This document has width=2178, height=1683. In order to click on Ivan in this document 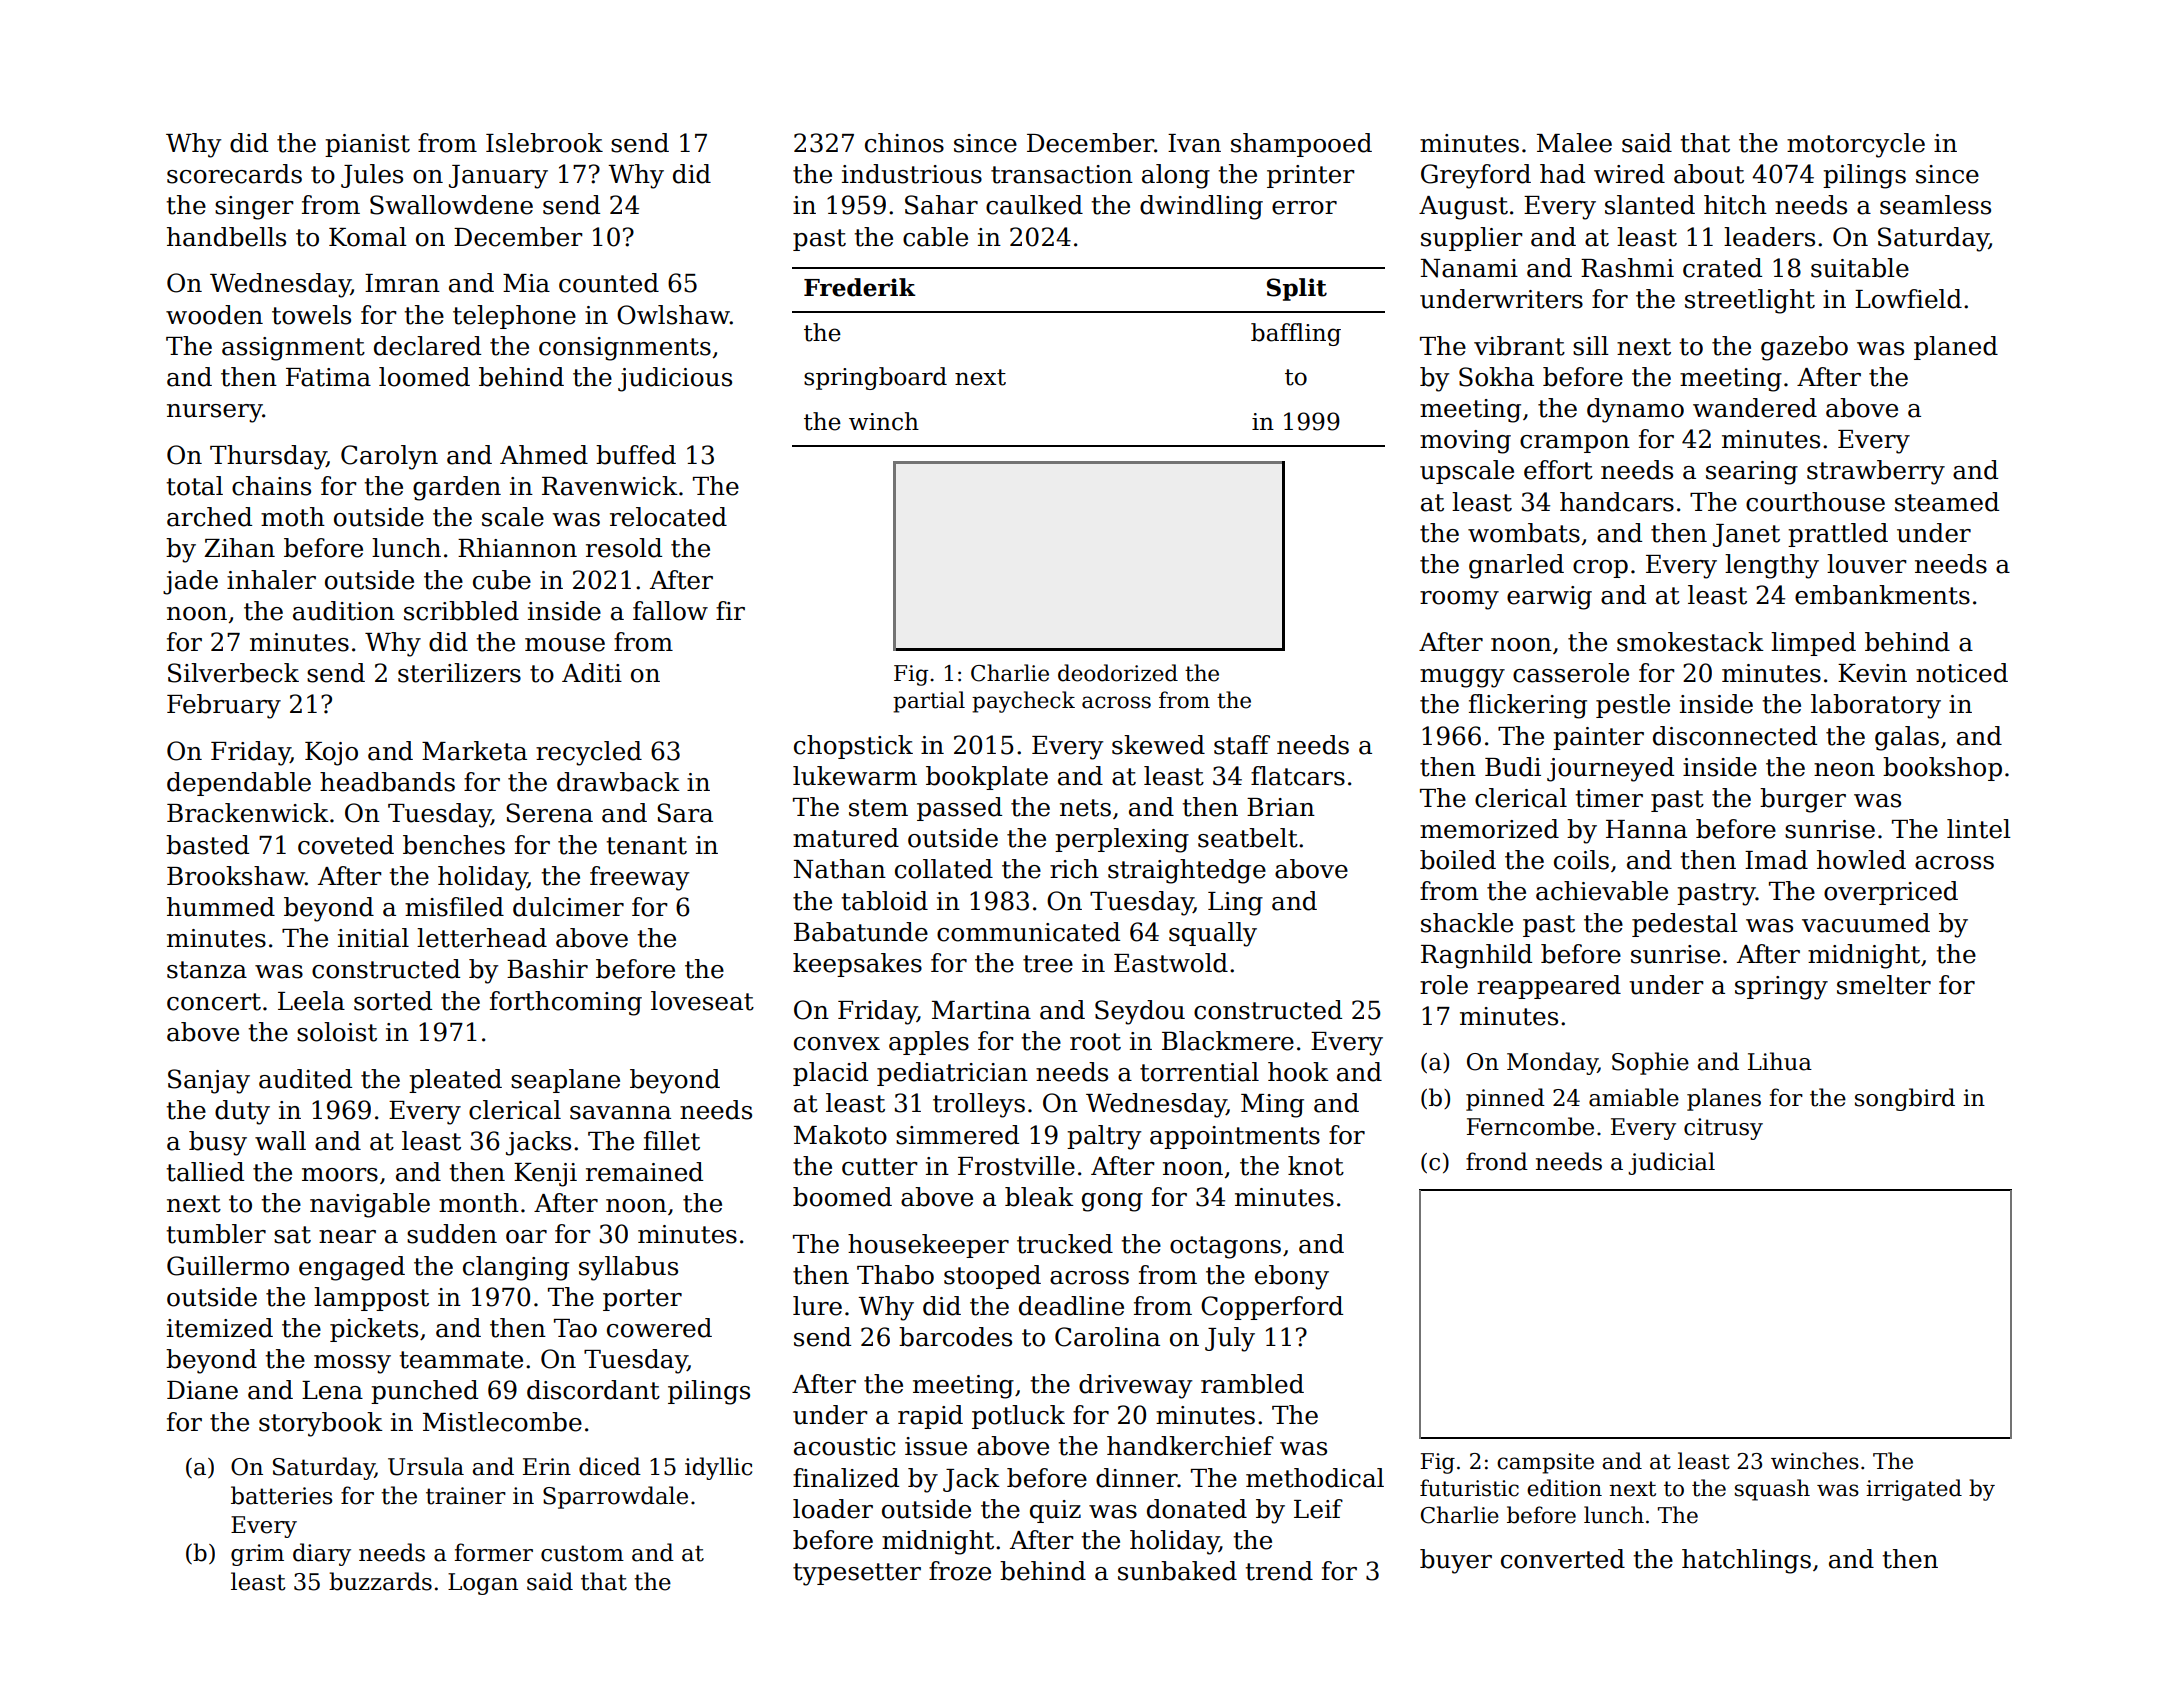, I will do `click(1194, 143)`.
